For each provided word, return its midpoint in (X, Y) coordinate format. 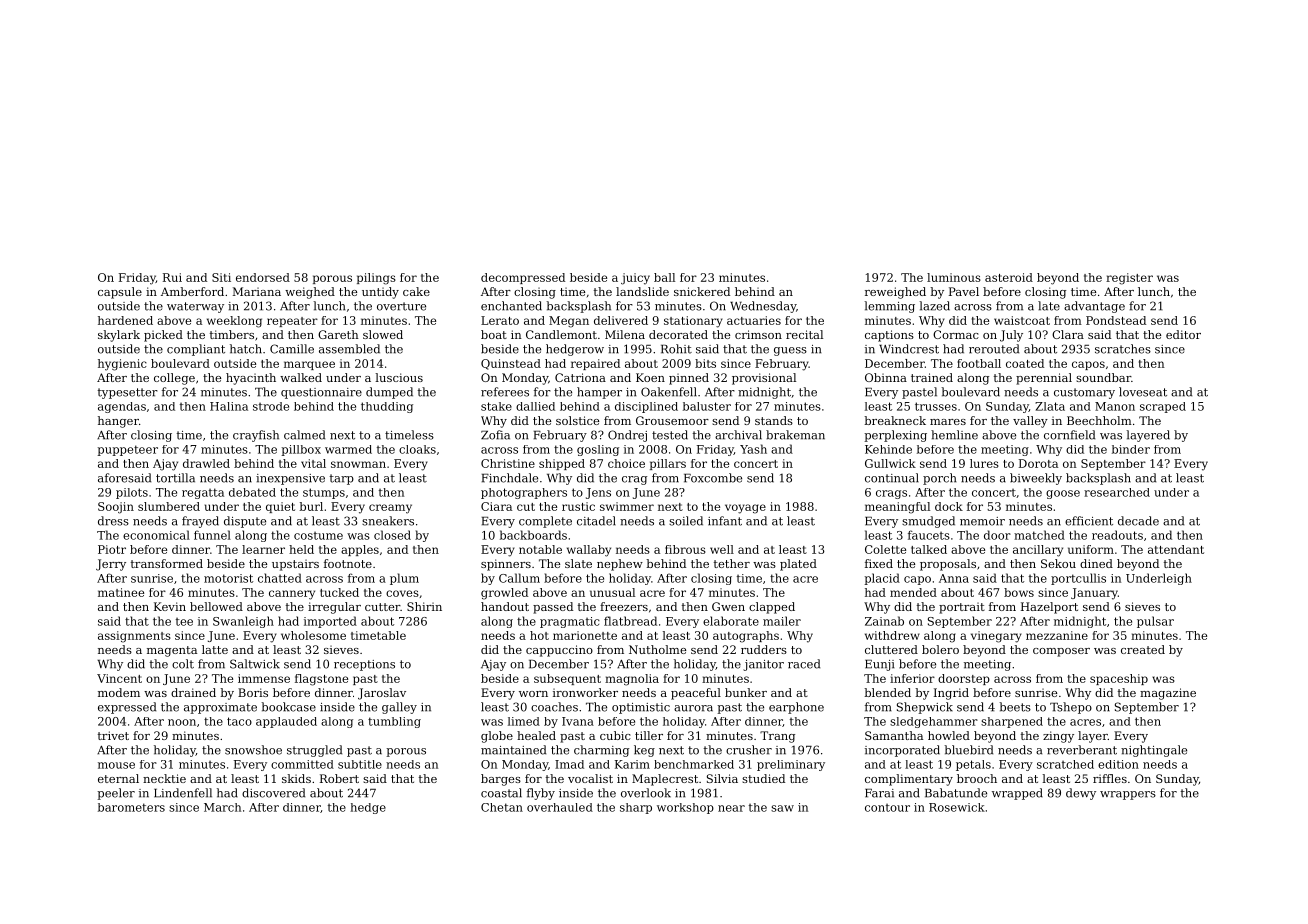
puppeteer (127, 450)
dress (113, 521)
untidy (380, 293)
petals (973, 765)
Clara (1068, 334)
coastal (501, 793)
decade (1138, 521)
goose (1063, 494)
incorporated (902, 751)
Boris (253, 692)
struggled (314, 751)
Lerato (500, 320)
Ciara (496, 506)
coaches (554, 707)
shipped (562, 464)
